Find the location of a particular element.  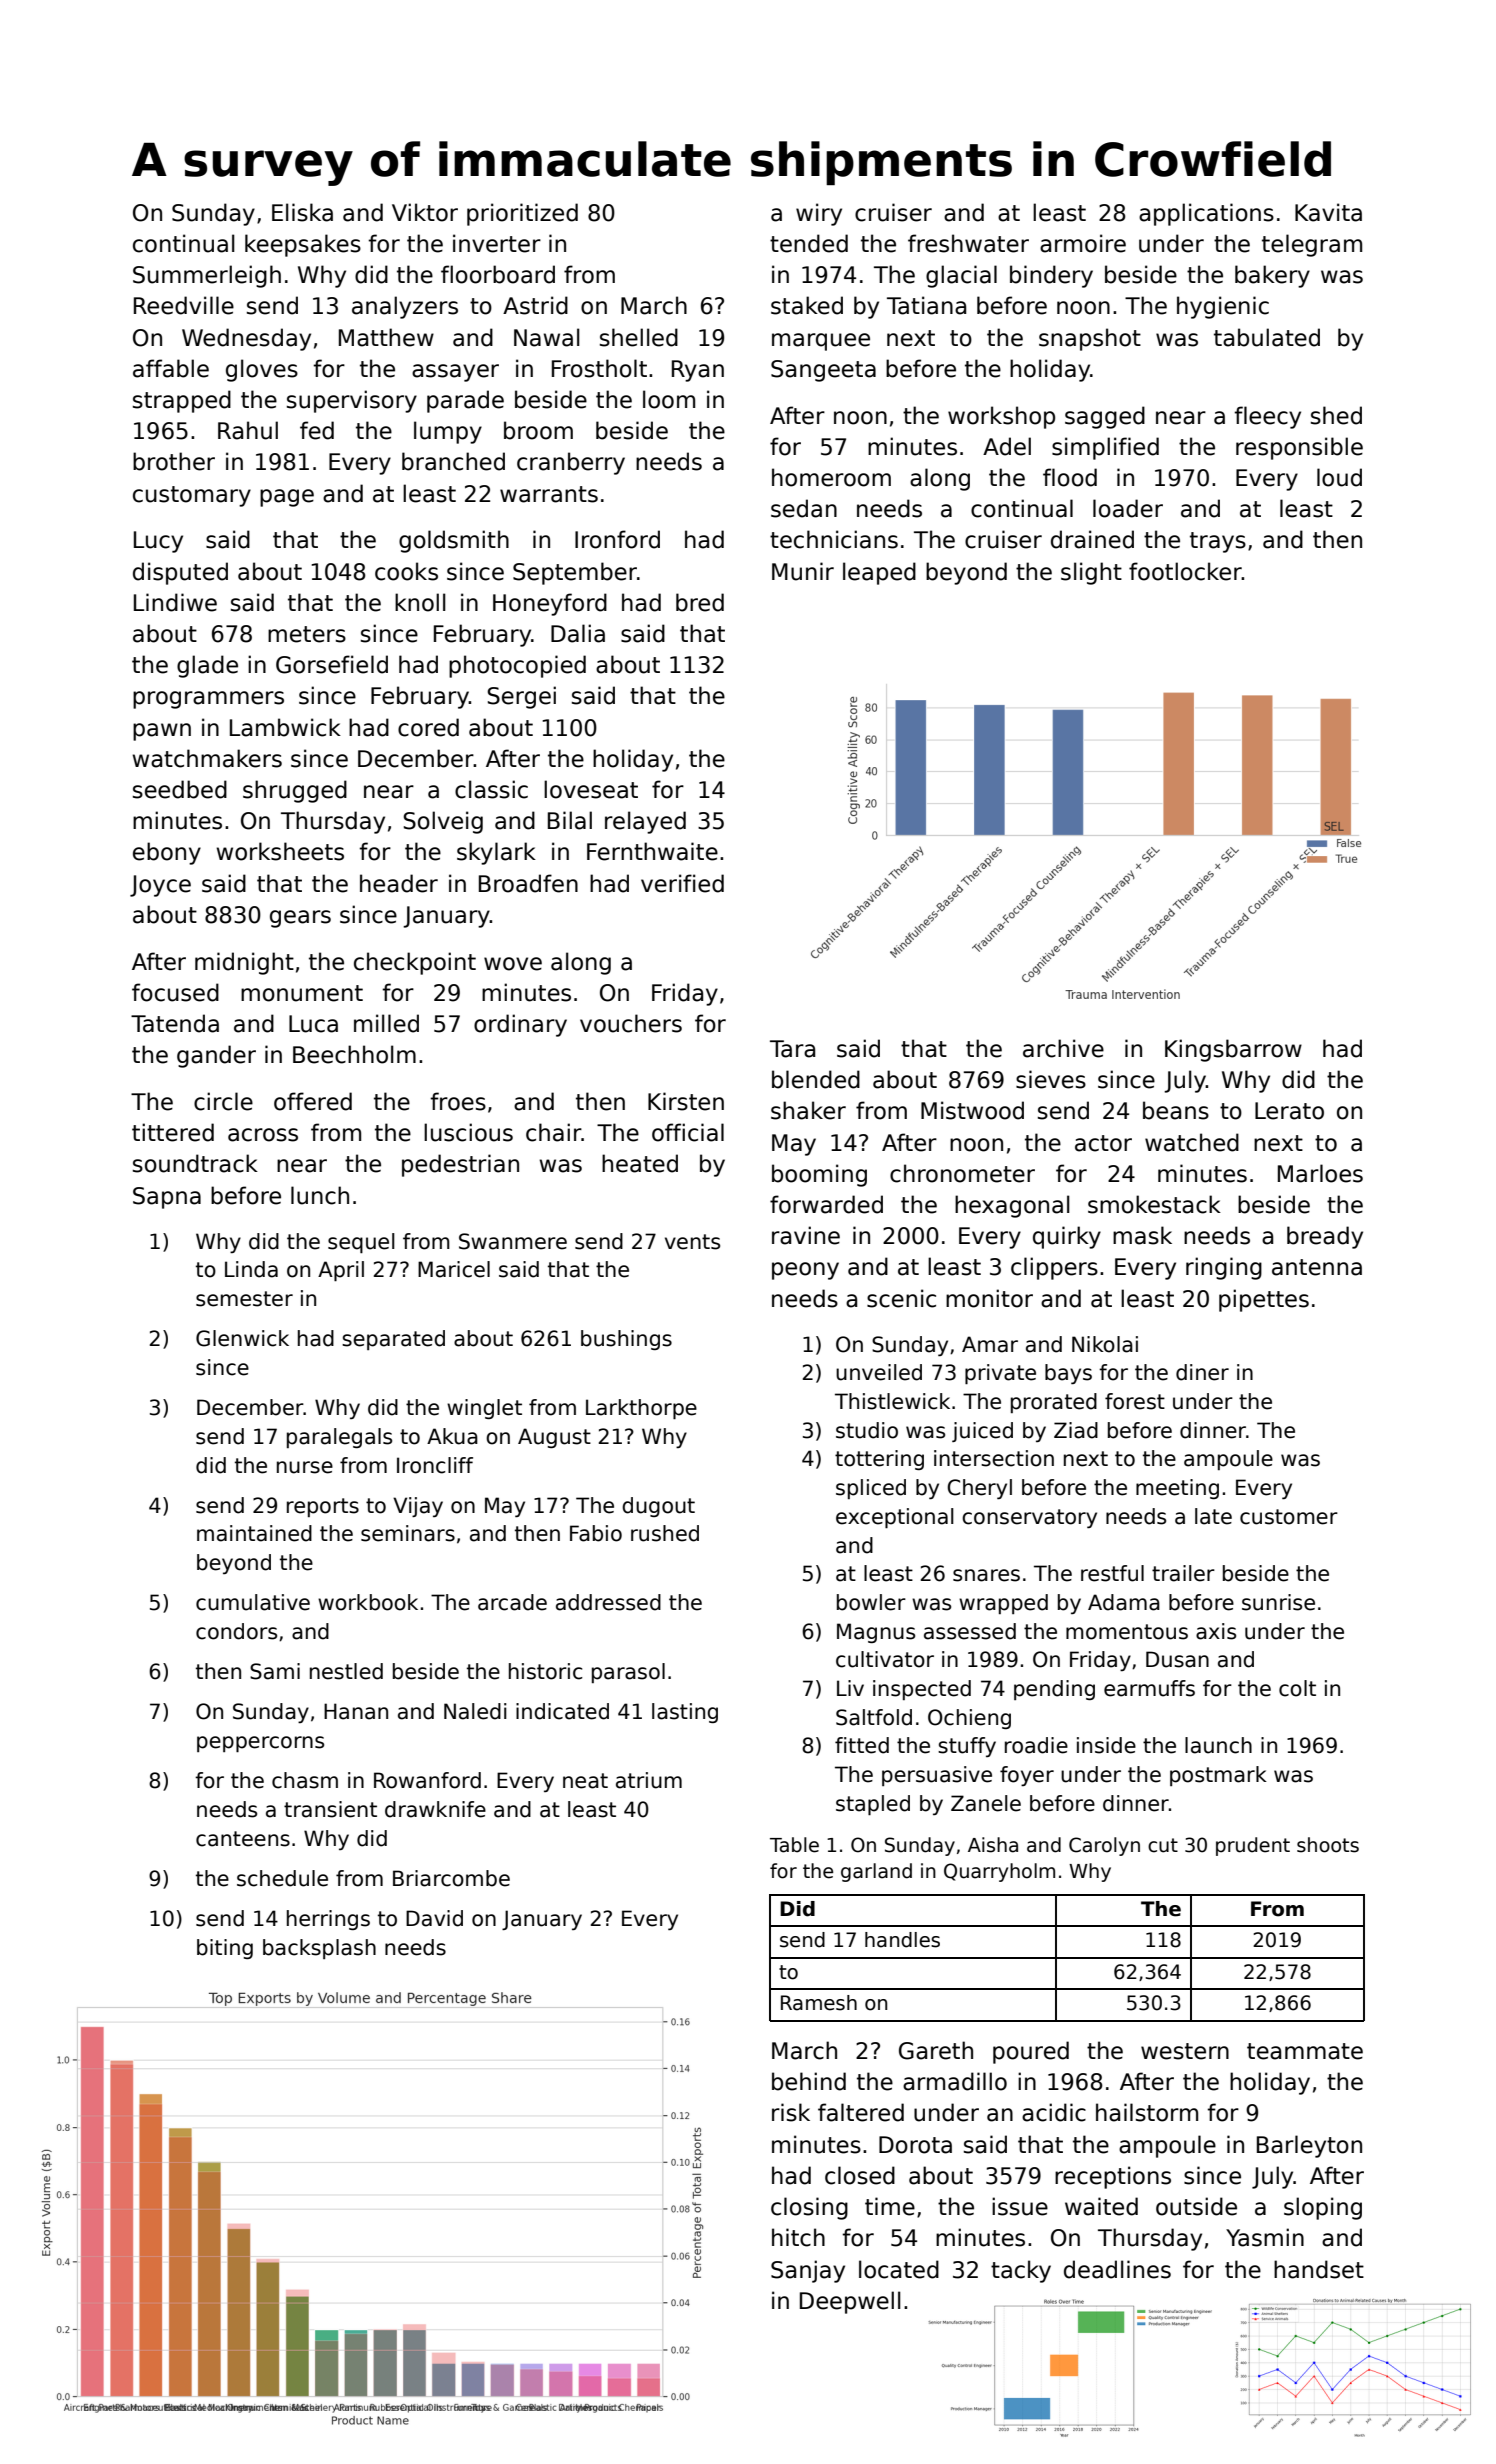

Lambwick is located at coordinates (285, 727).
